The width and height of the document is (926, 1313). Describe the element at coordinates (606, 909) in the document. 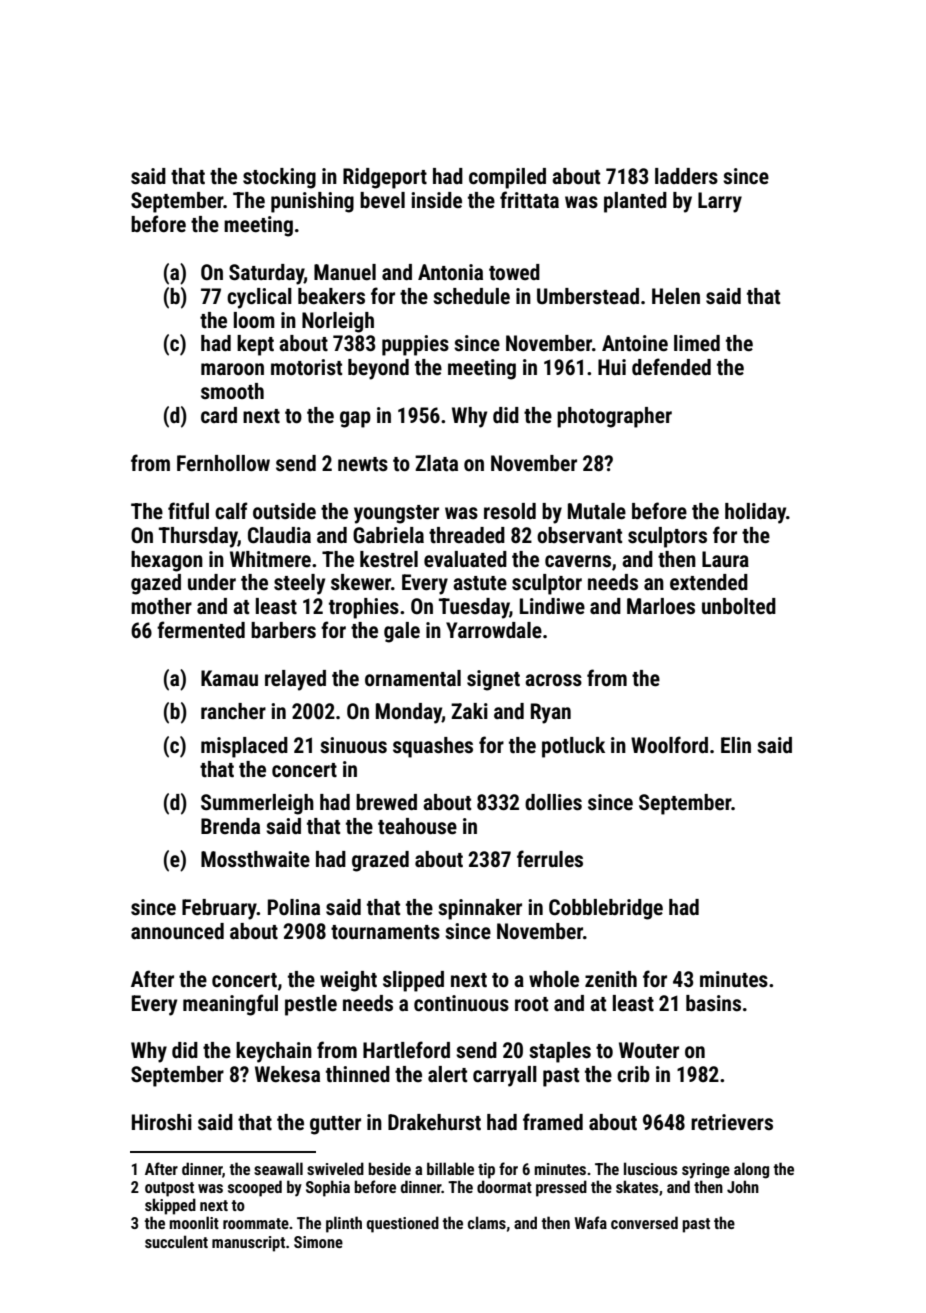

I see `Cobblebridge` at that location.
